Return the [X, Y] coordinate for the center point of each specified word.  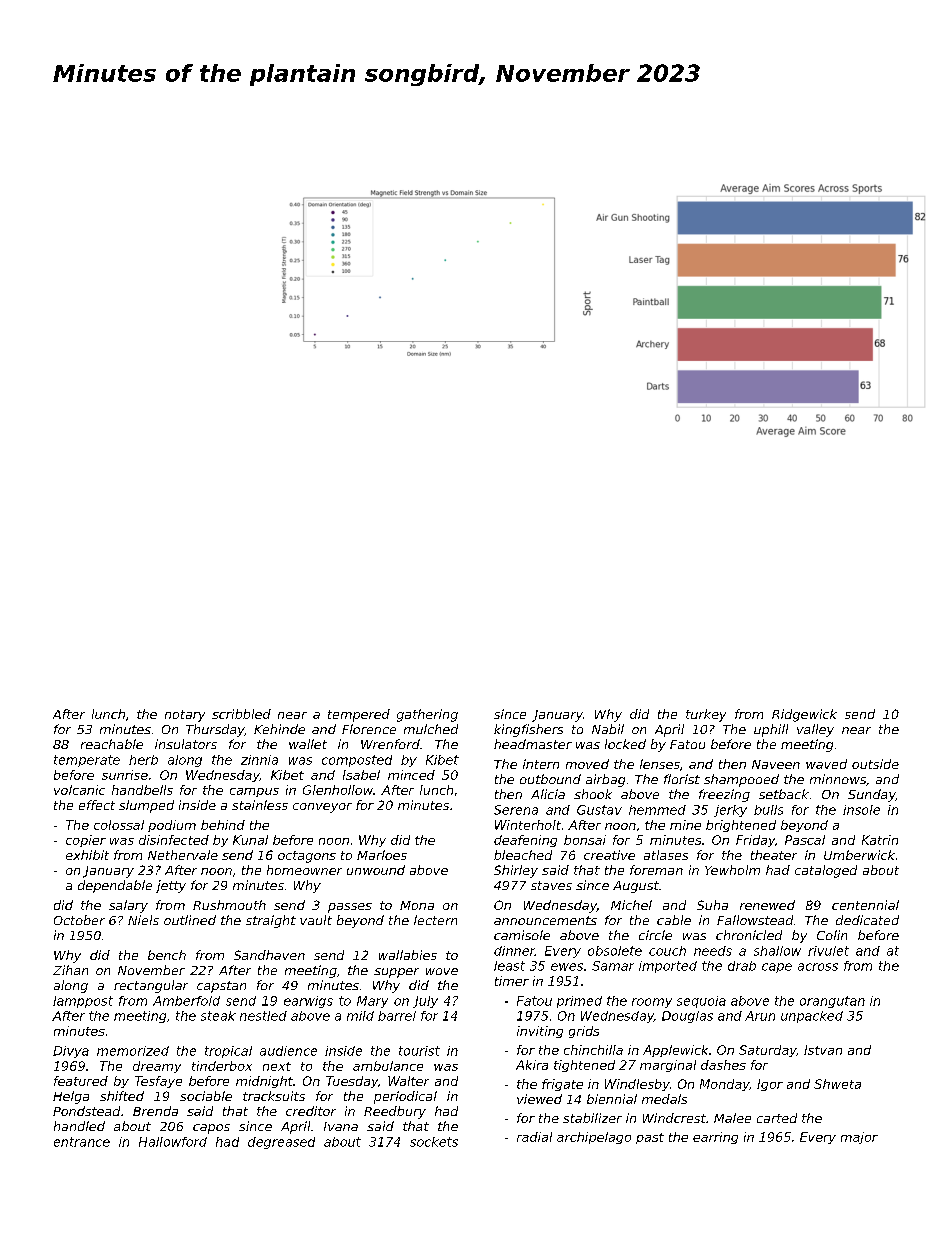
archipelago [594, 1138]
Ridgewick [804, 715]
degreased [281, 1143]
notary [185, 716]
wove [442, 971]
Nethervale [183, 855]
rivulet [828, 951]
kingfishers [528, 730]
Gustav [599, 810]
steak [218, 1016]
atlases [666, 855]
